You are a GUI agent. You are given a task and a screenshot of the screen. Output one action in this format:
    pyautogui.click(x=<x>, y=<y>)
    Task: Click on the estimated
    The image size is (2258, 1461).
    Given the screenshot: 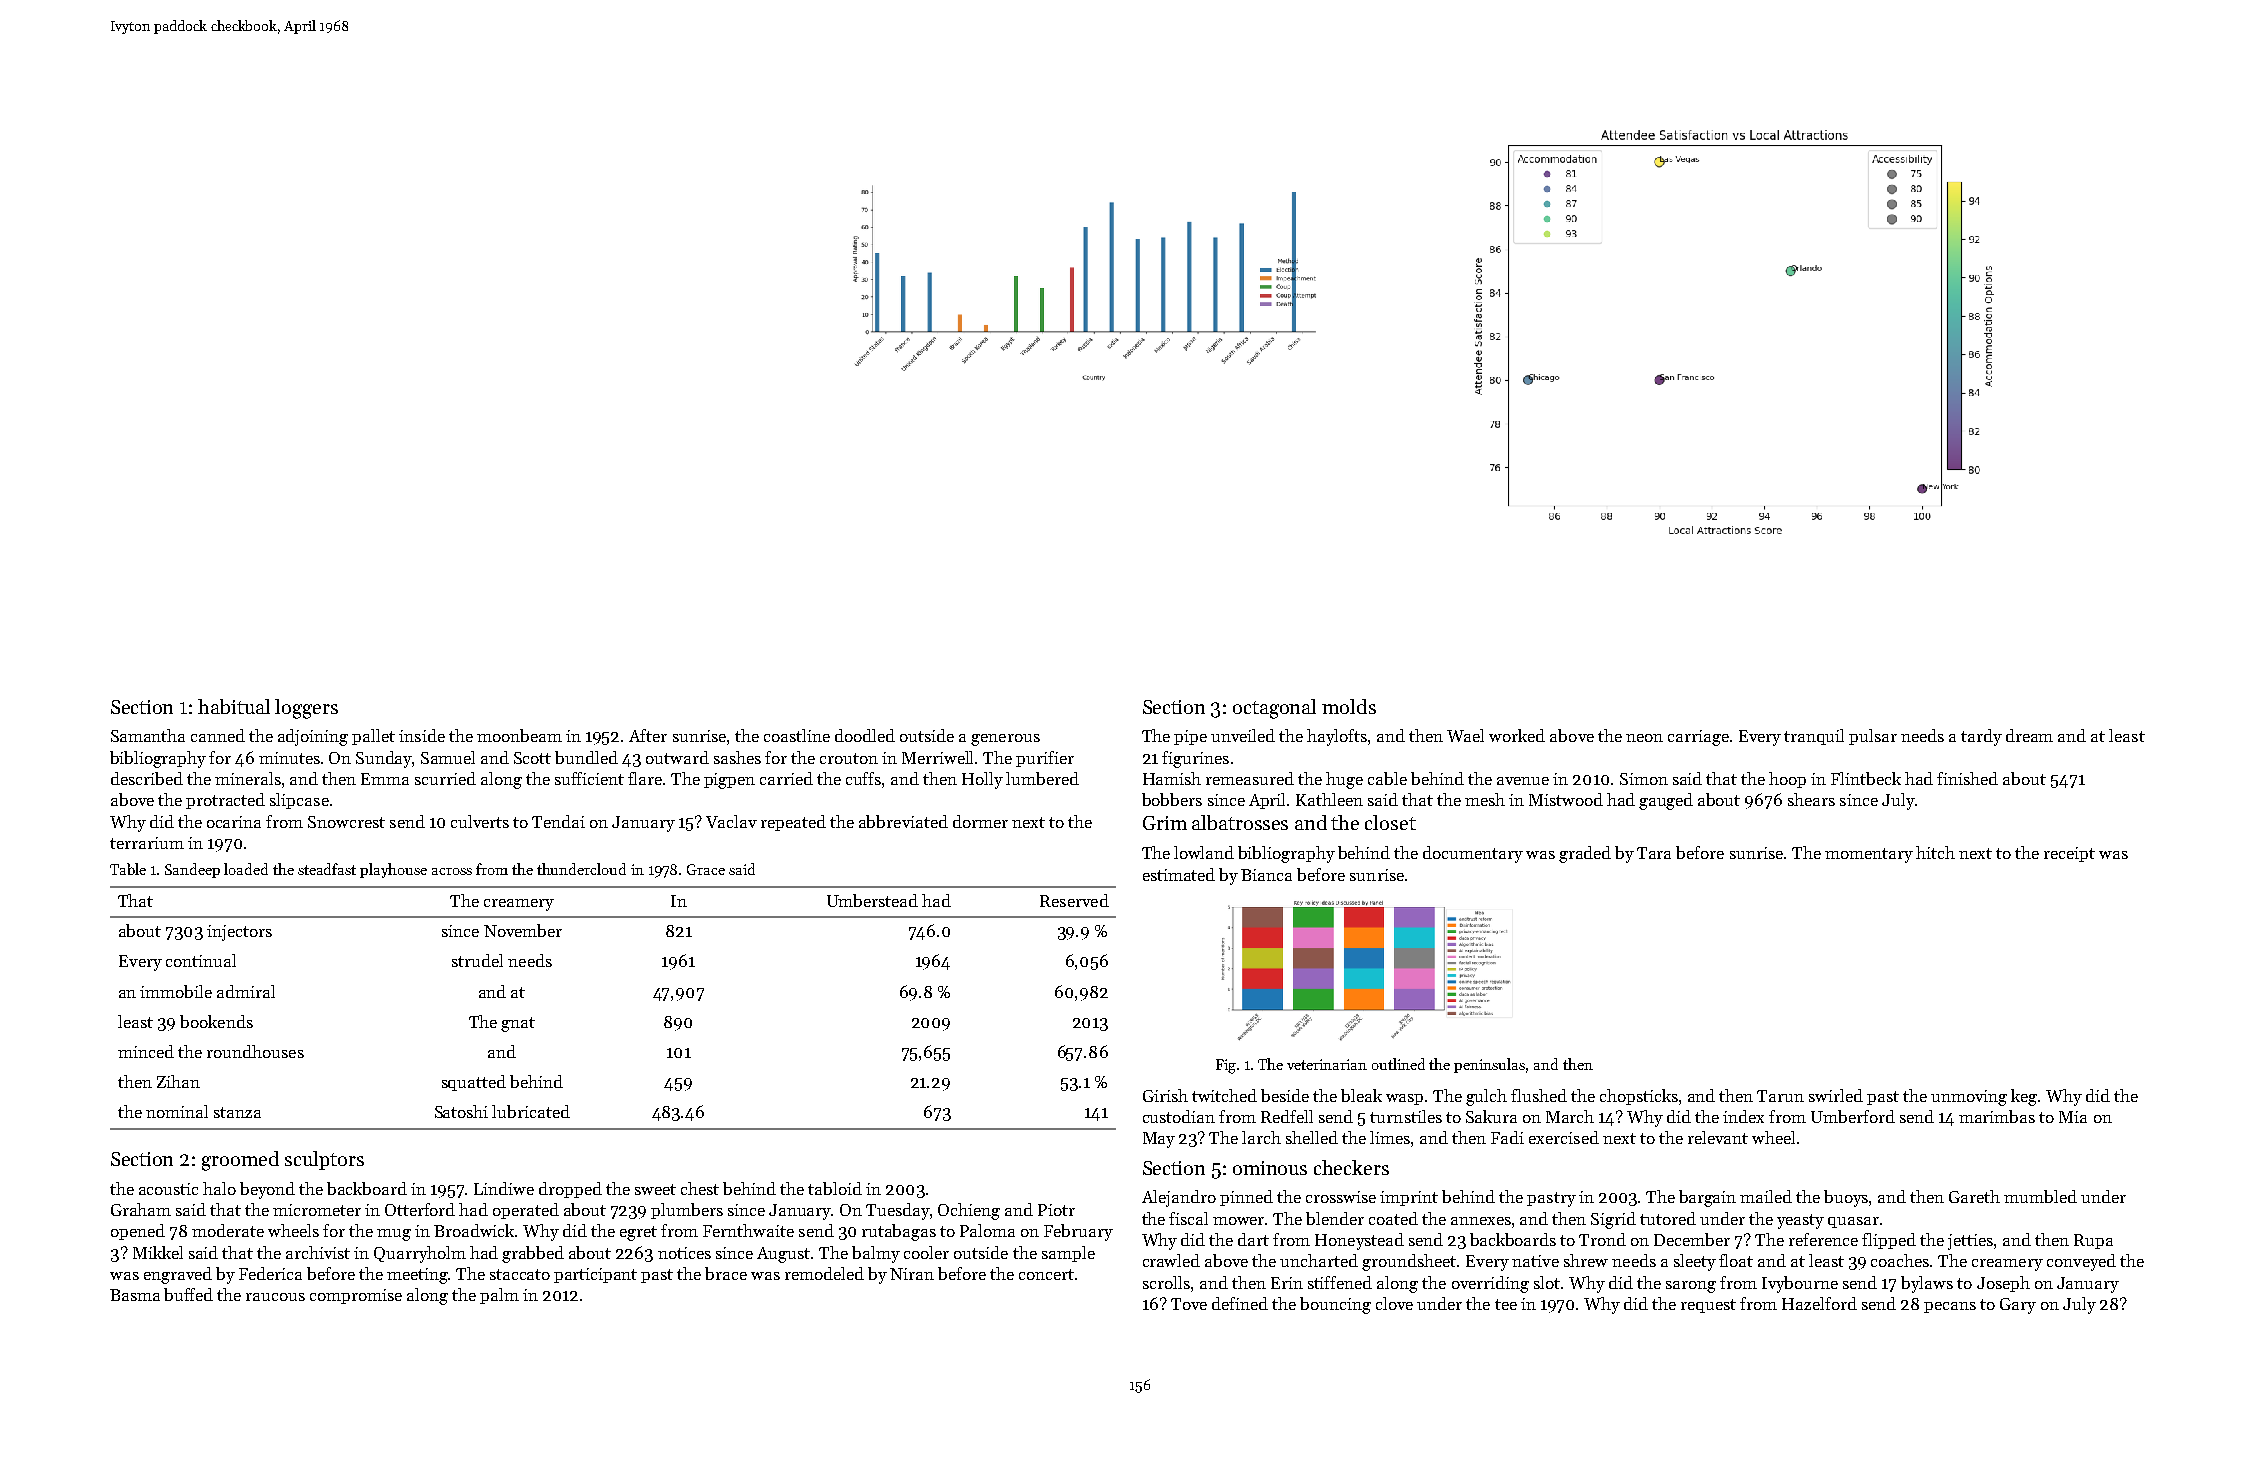 What is the action you would take?
    pyautogui.click(x=1179, y=874)
